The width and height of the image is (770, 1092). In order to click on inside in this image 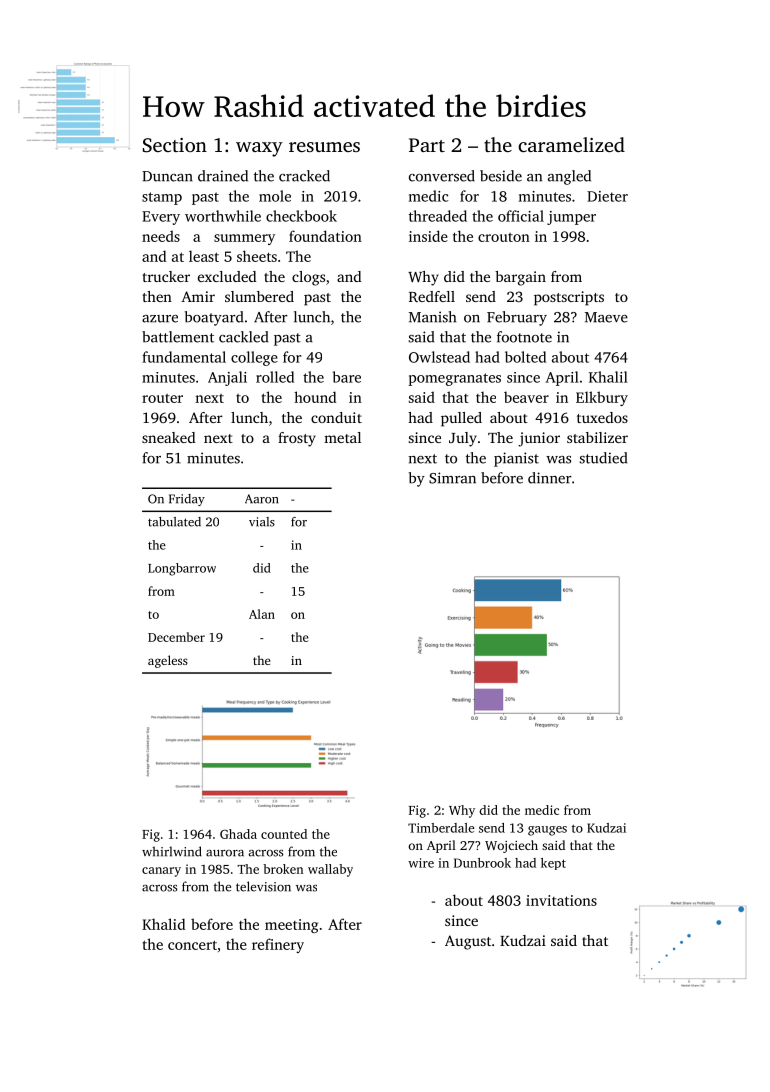, I will do `click(428, 236)`.
